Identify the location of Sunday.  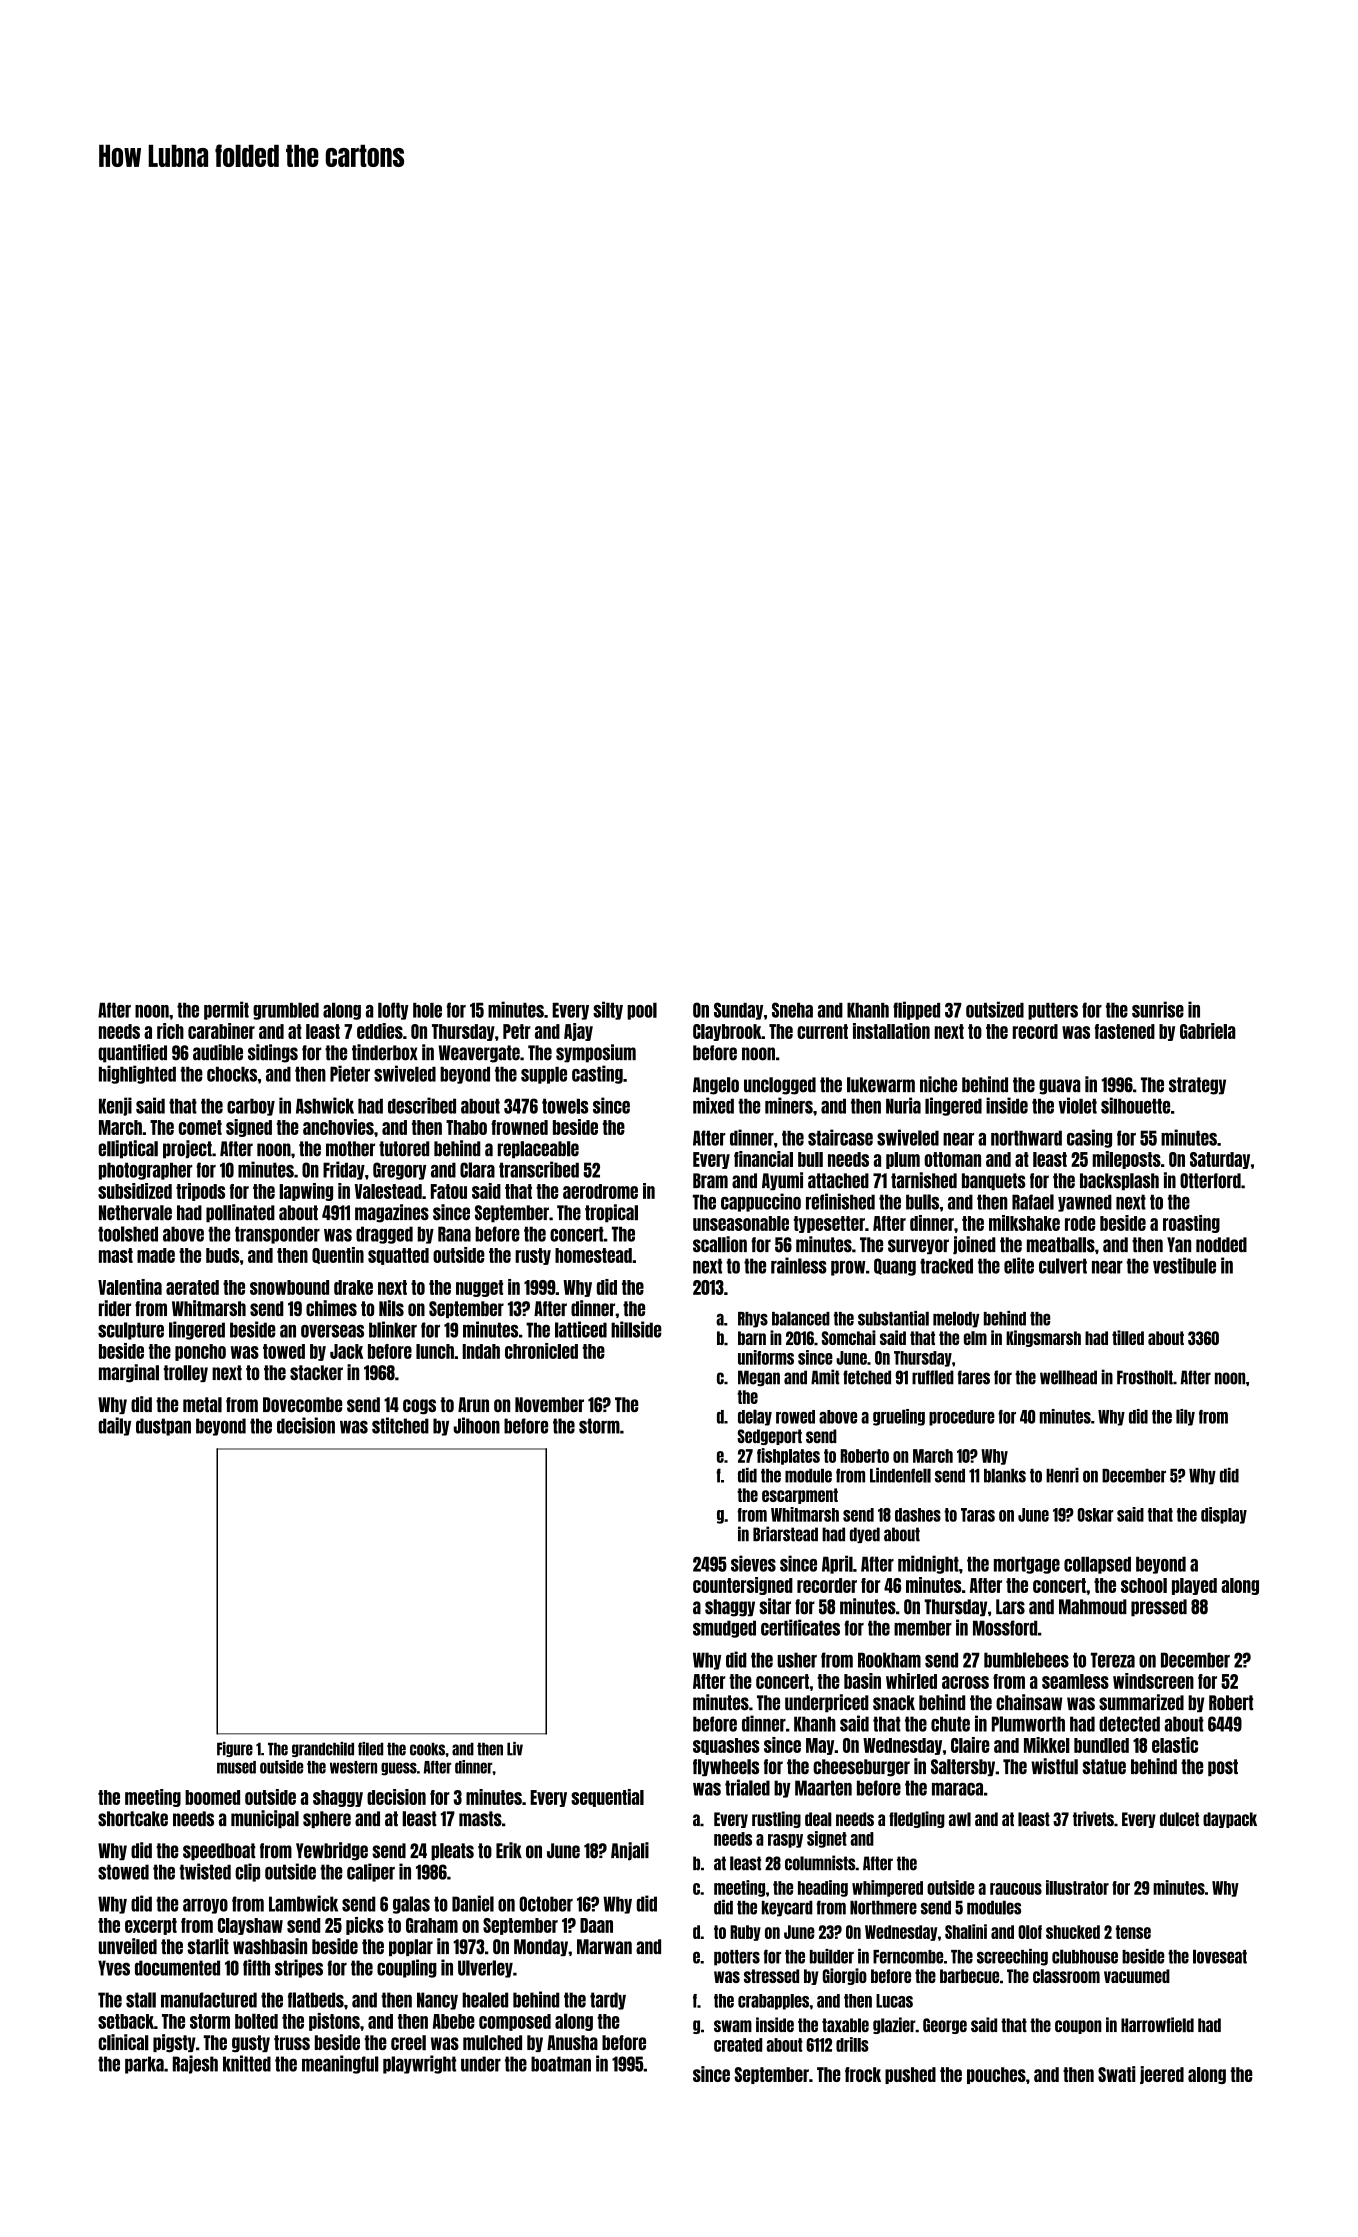
(738, 1011).
